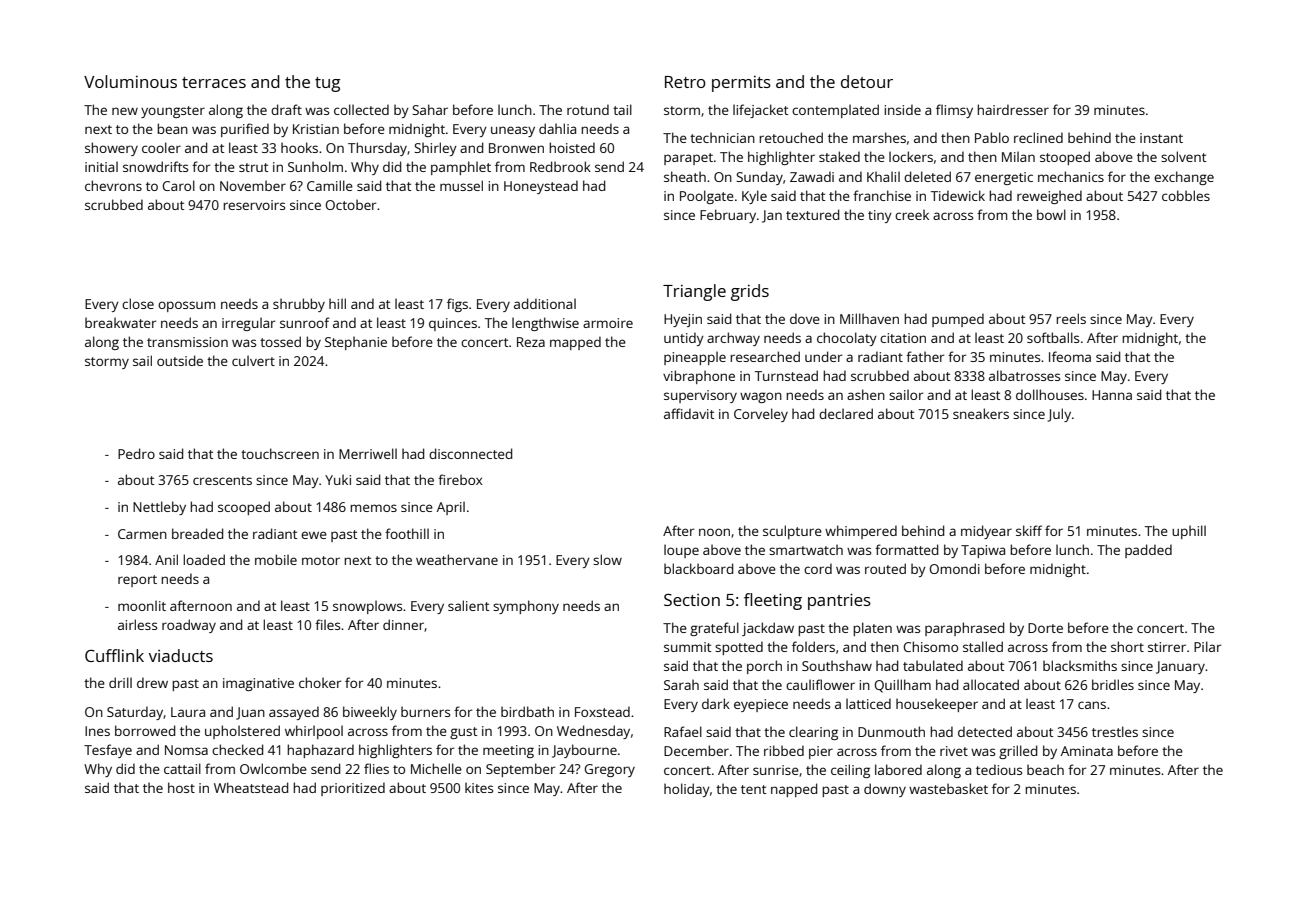  I want to click on biweekly, so click(370, 713).
